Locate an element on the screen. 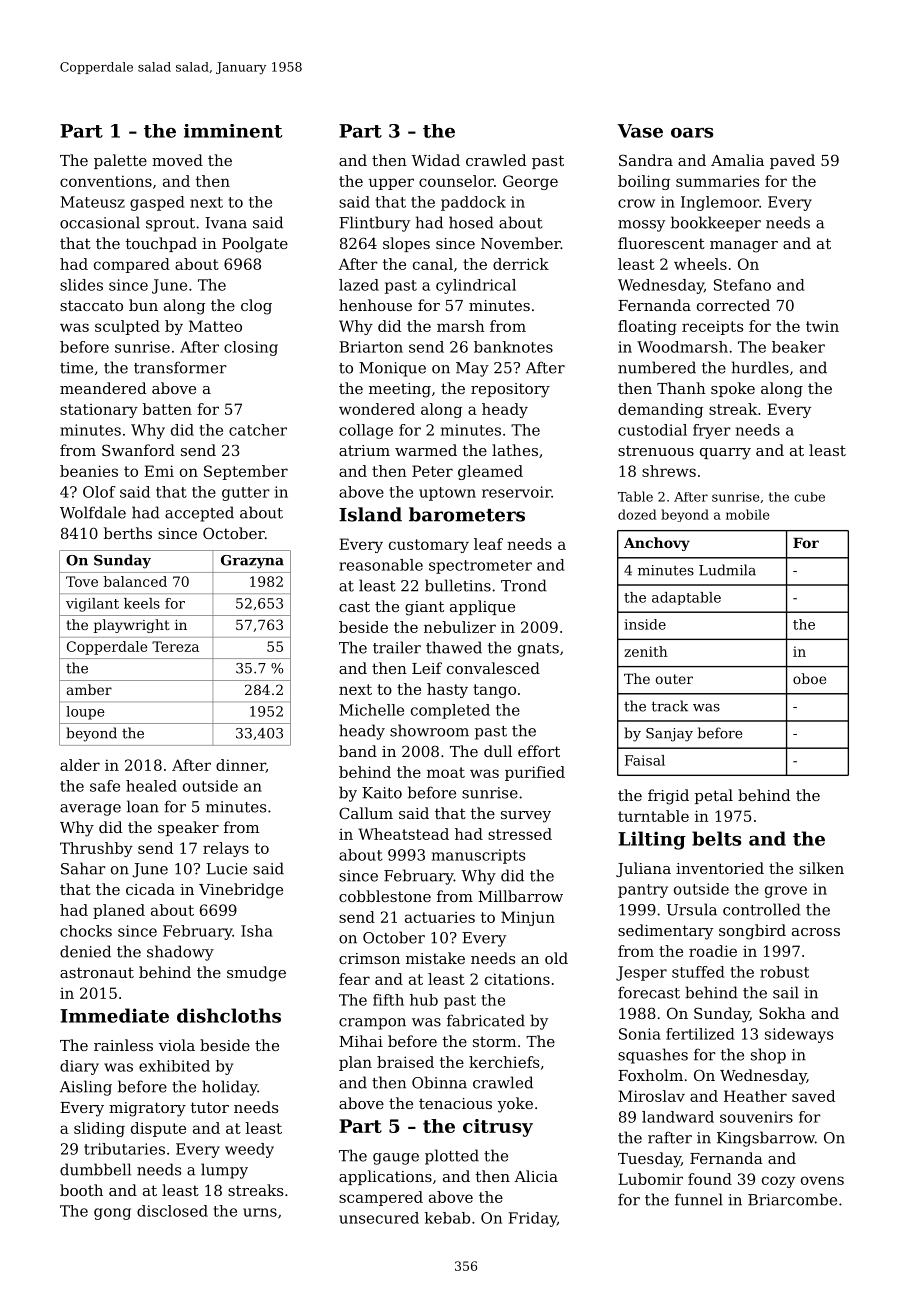 The image size is (908, 1316). Alicia is located at coordinates (536, 1176).
